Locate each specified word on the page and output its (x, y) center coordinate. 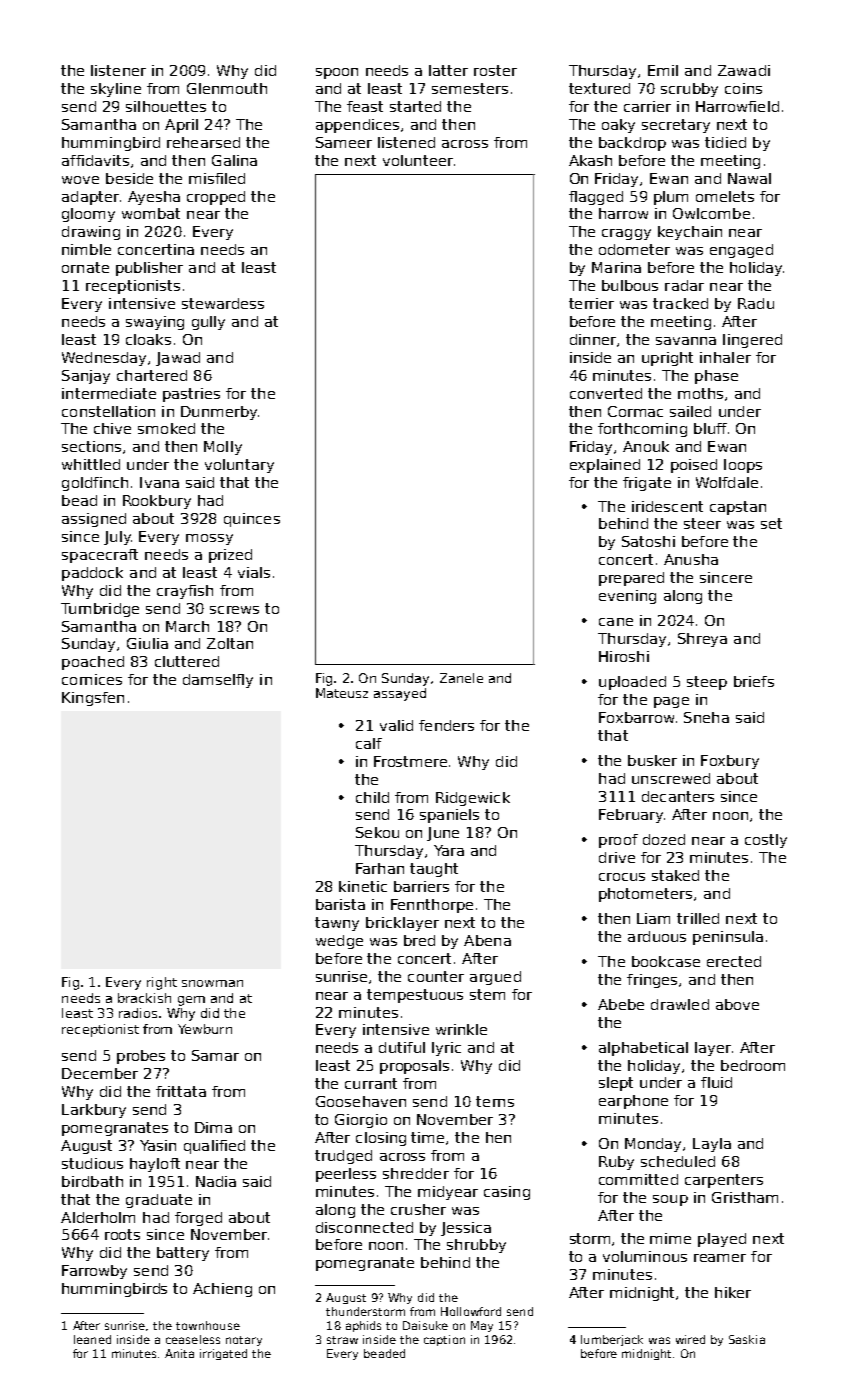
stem (487, 994)
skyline (116, 90)
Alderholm (98, 1217)
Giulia (147, 643)
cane (616, 622)
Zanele (461, 678)
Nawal (749, 178)
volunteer (418, 160)
